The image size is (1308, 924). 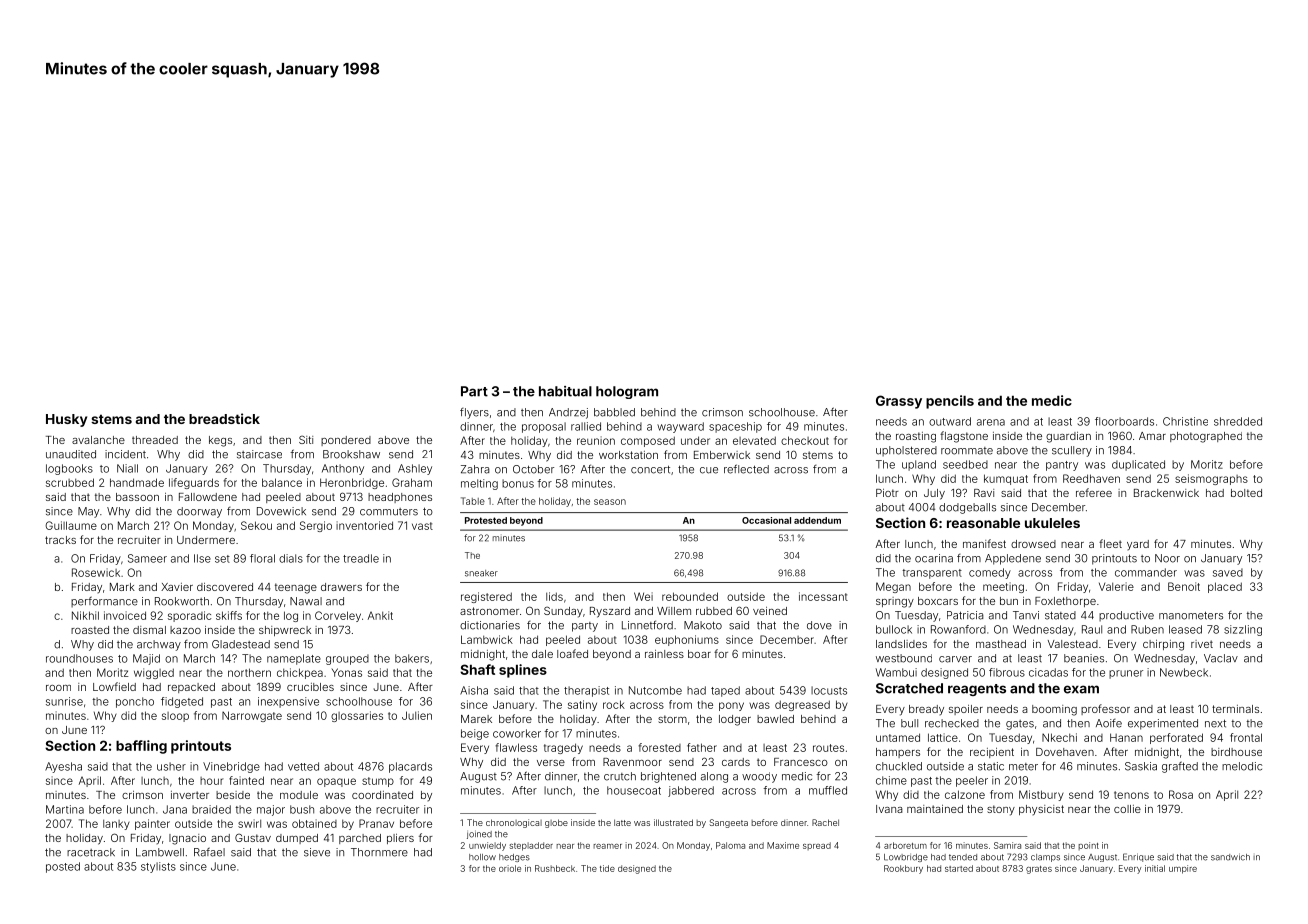 I want to click on stated, so click(x=1060, y=615).
